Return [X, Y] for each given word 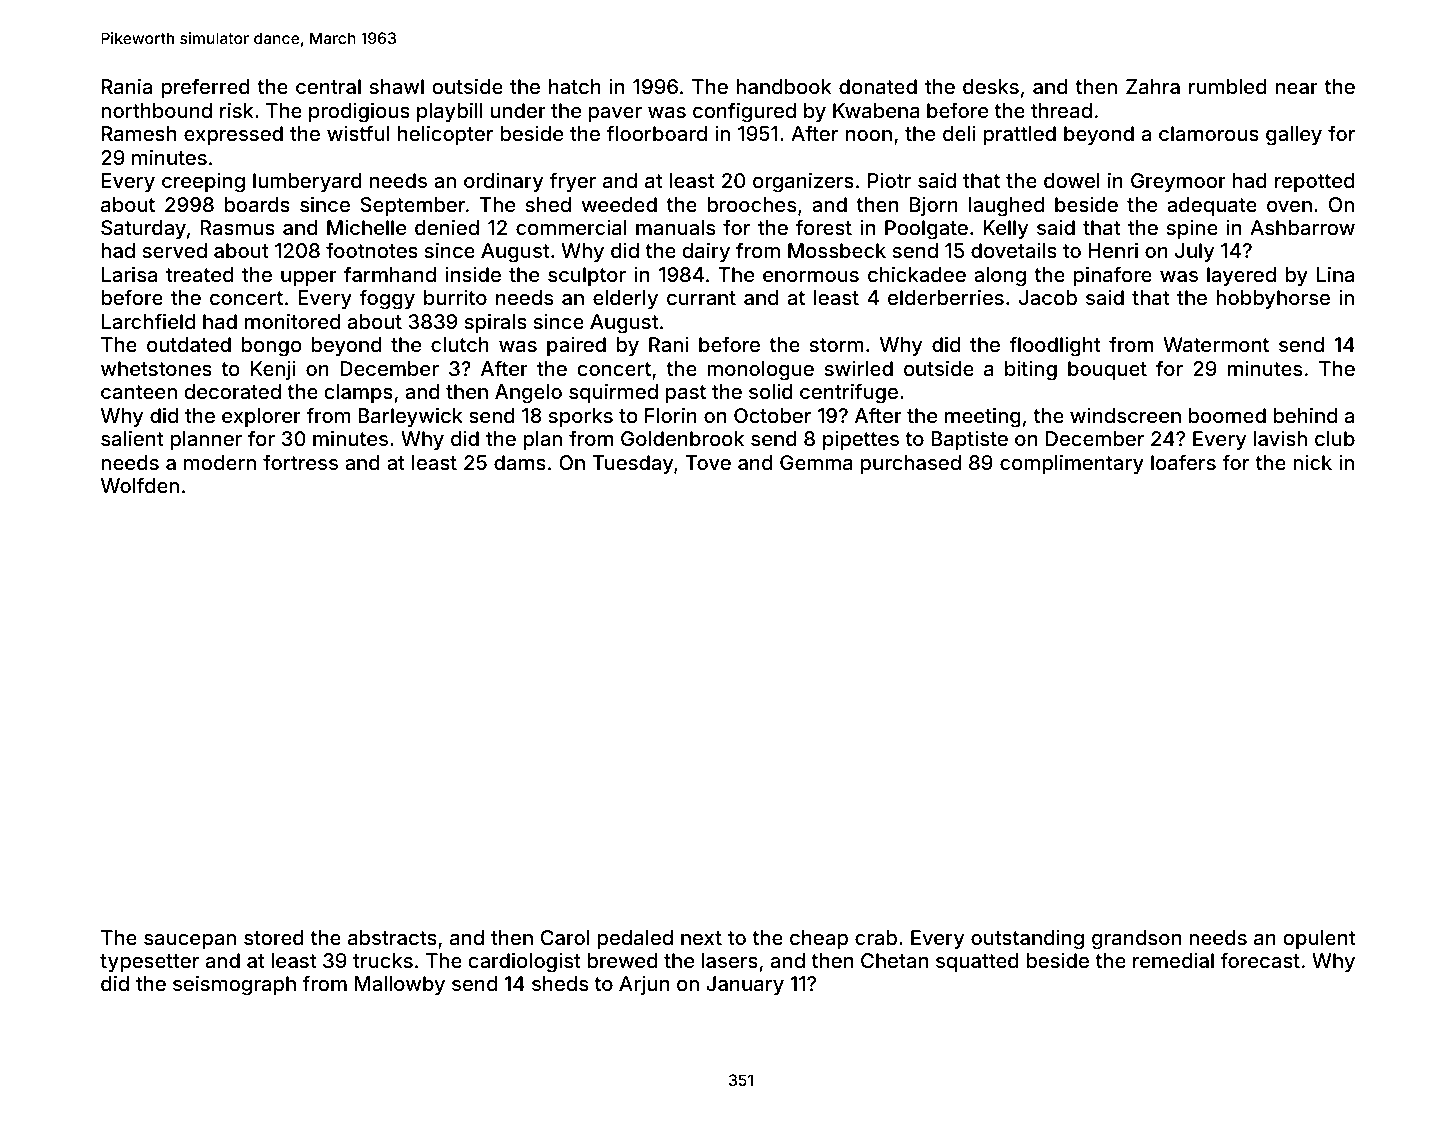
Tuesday [633, 464]
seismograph [234, 985]
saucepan [190, 941]
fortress [300, 462]
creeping [203, 183]
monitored [292, 321]
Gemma [816, 462]
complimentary [1072, 464]
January [745, 985]
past [686, 394]
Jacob [1048, 297]
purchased [911, 464]
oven [1289, 206]
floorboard [657, 133]
